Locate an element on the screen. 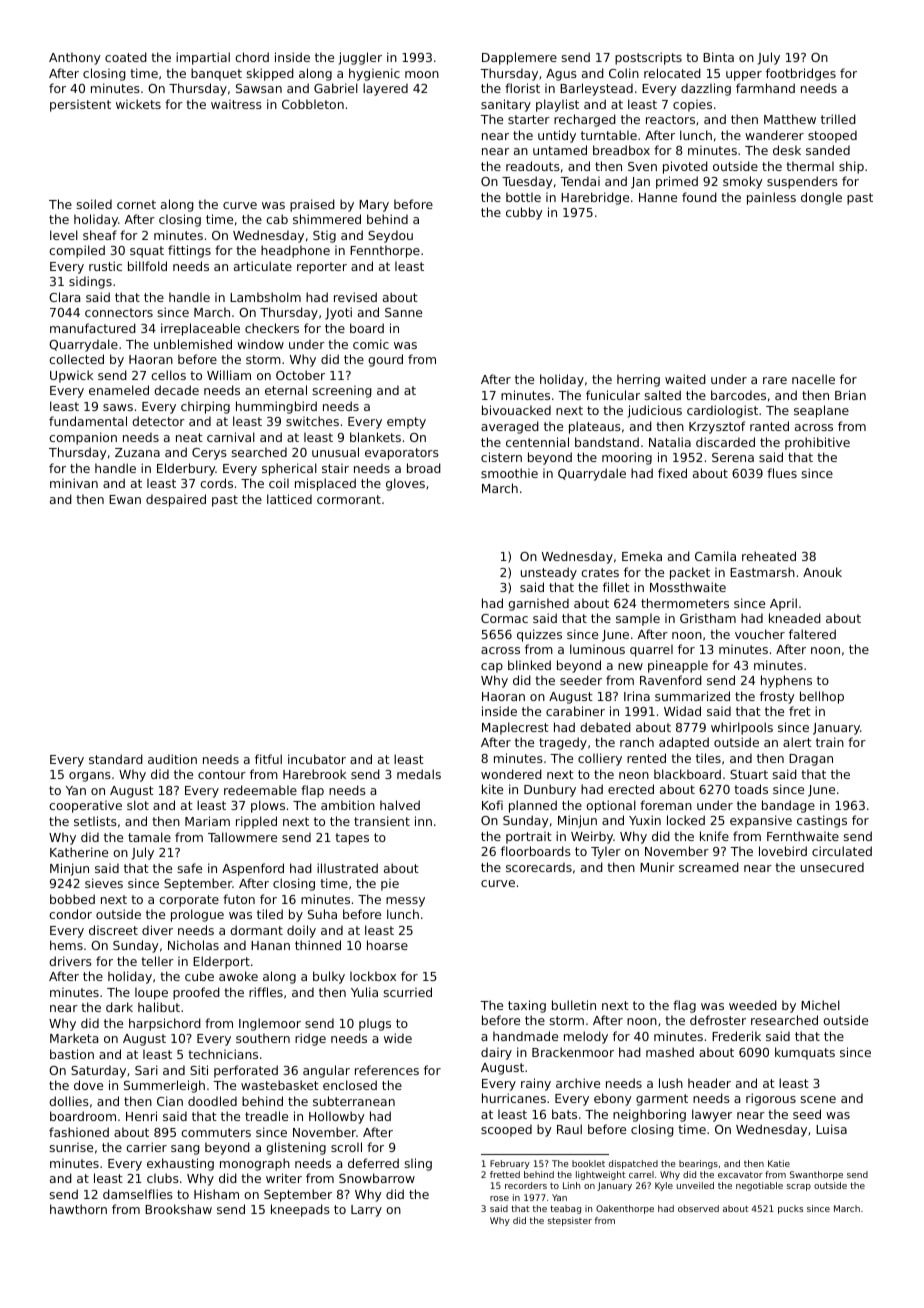 The height and width of the screenshot is (1308, 924). Barleystead is located at coordinates (596, 89).
